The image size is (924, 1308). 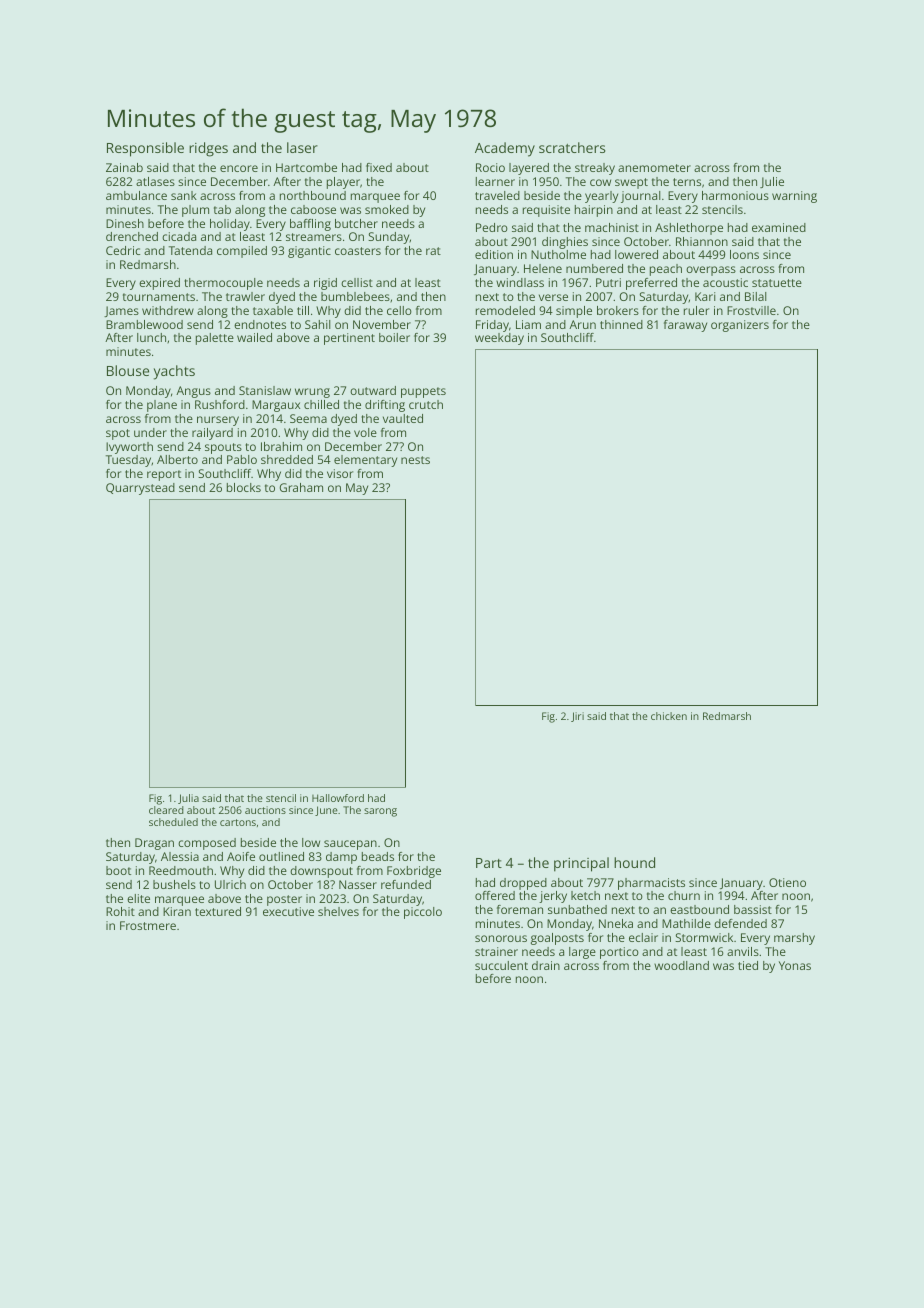 I want to click on drain, so click(x=546, y=965).
